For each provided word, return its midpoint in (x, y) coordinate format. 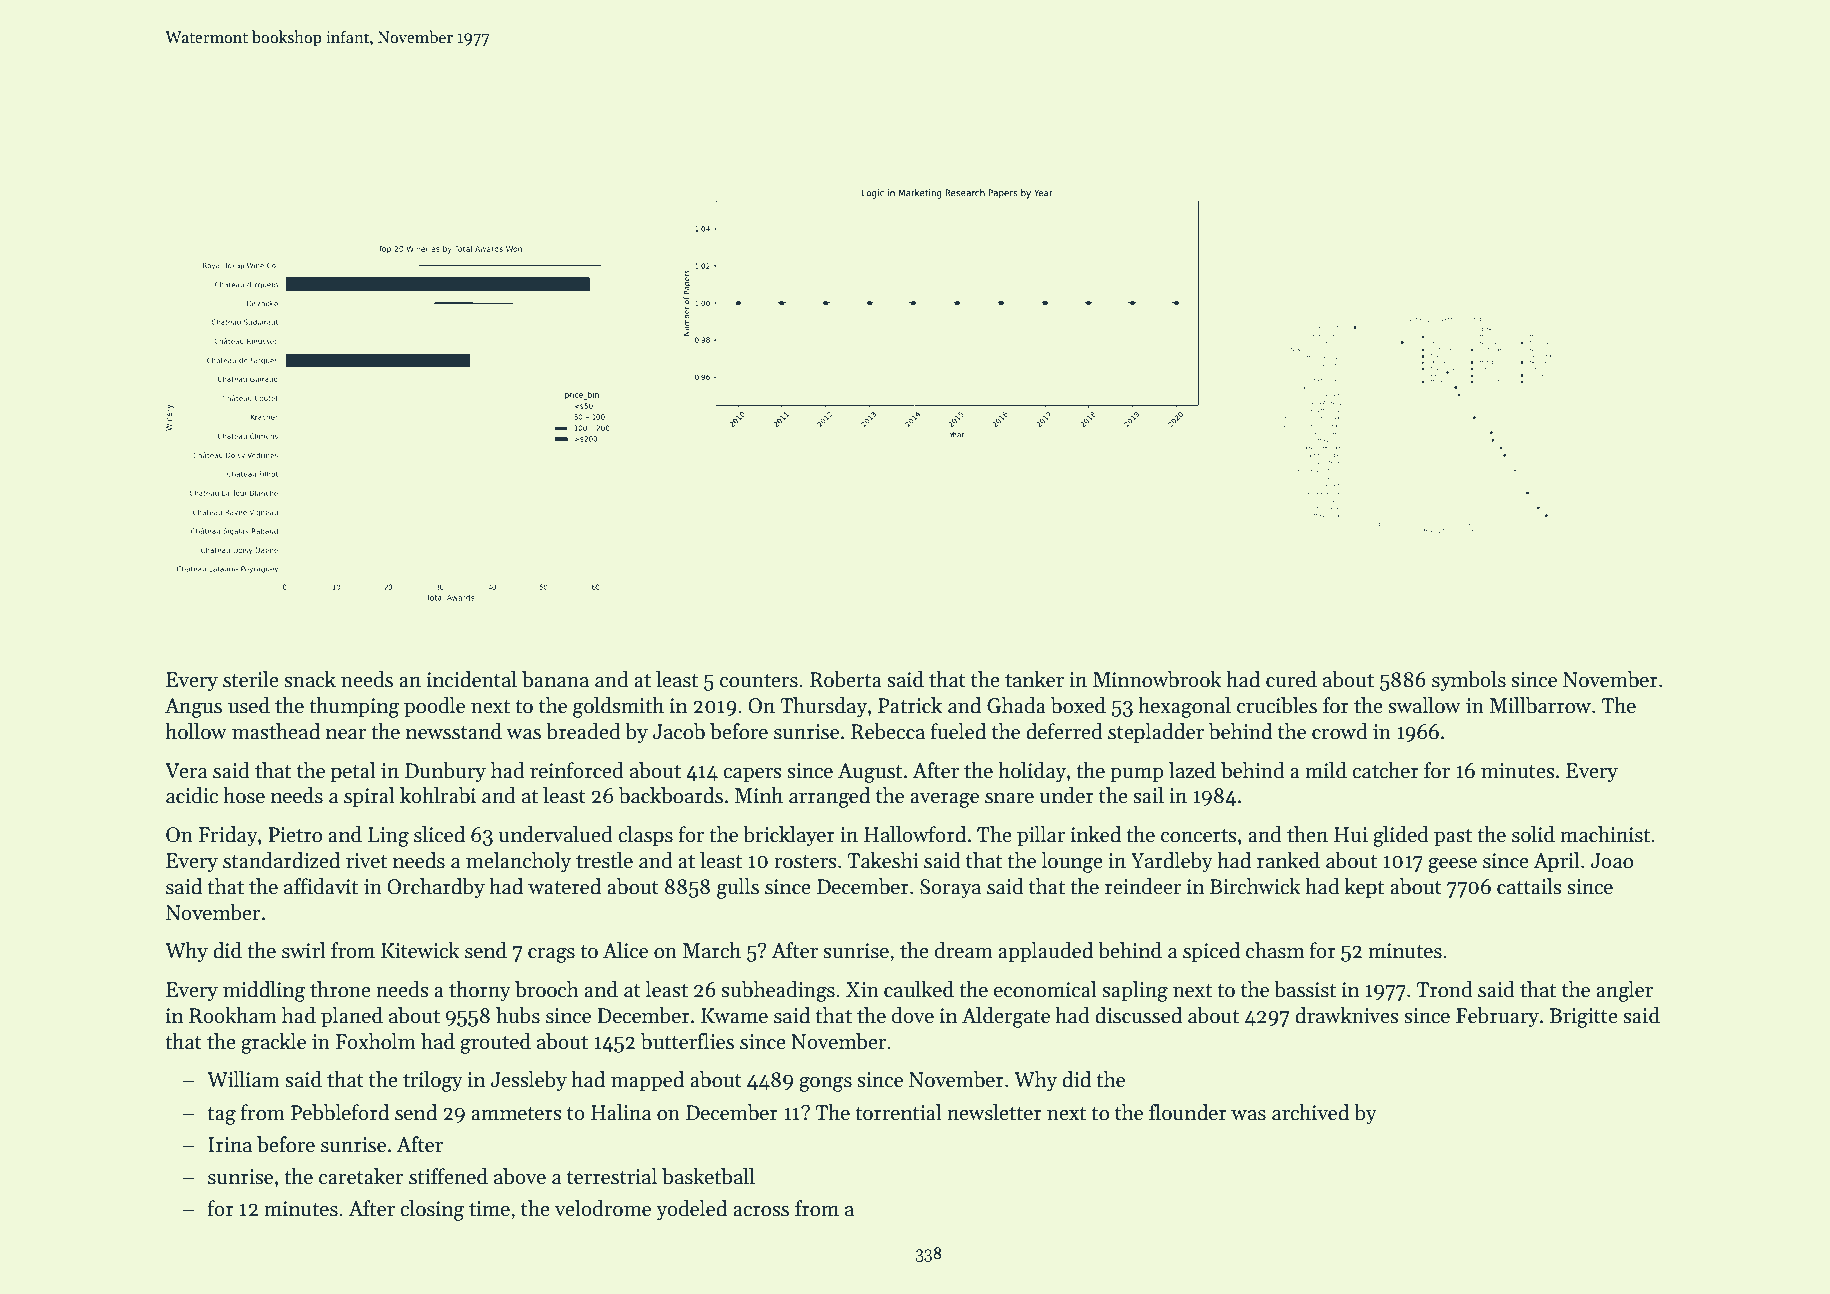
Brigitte (1583, 1018)
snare (1009, 798)
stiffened (448, 1176)
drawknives (1347, 1015)
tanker (1034, 679)
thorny (480, 991)
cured (1291, 679)
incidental (472, 679)
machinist (1605, 834)
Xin (862, 989)
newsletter (994, 1112)
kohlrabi (438, 795)
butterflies (687, 1041)
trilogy (433, 1081)
